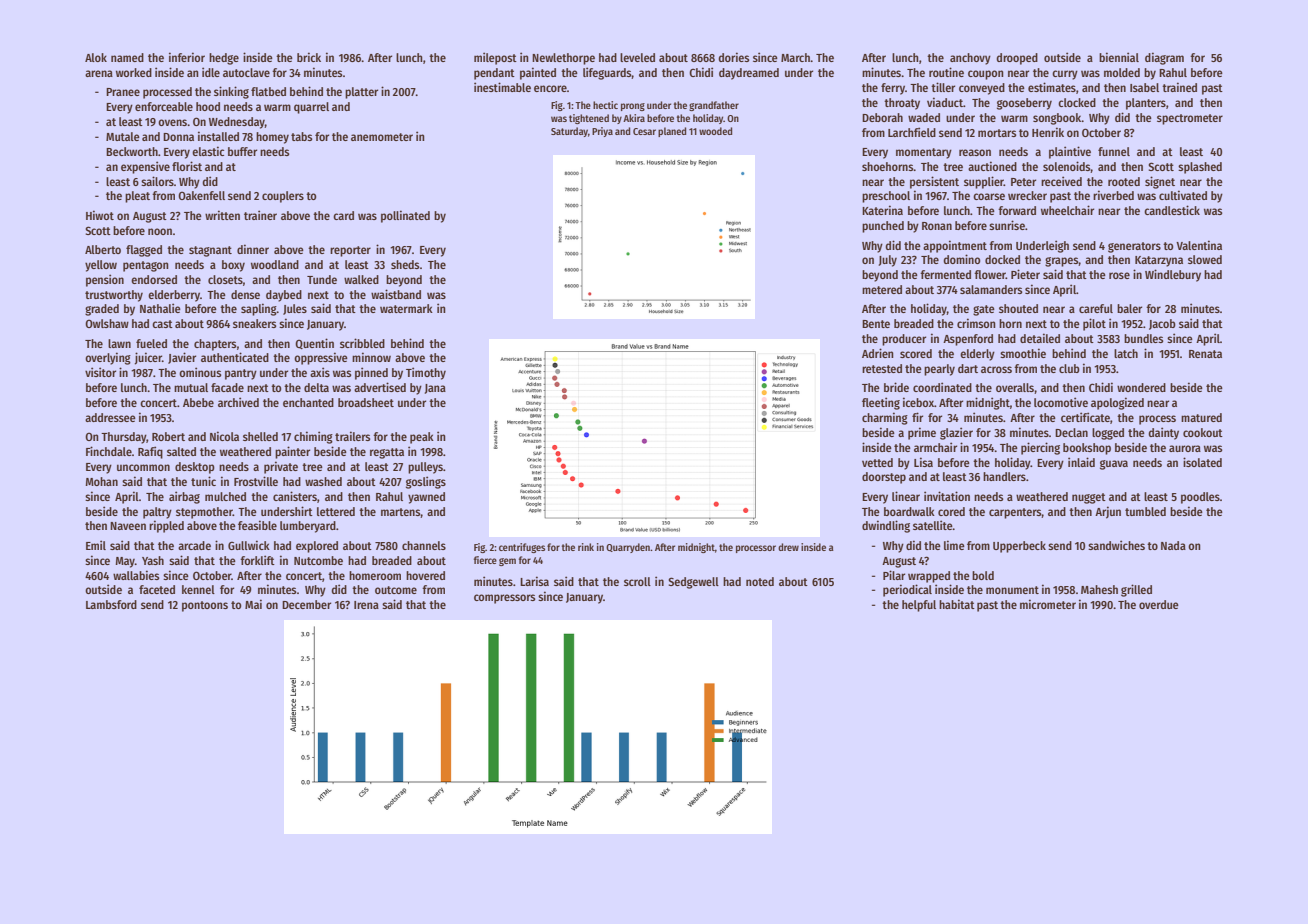 This document has width=1308, height=924. What do you see at coordinates (919, 606) in the document?
I see `helpful` at bounding box center [919, 606].
